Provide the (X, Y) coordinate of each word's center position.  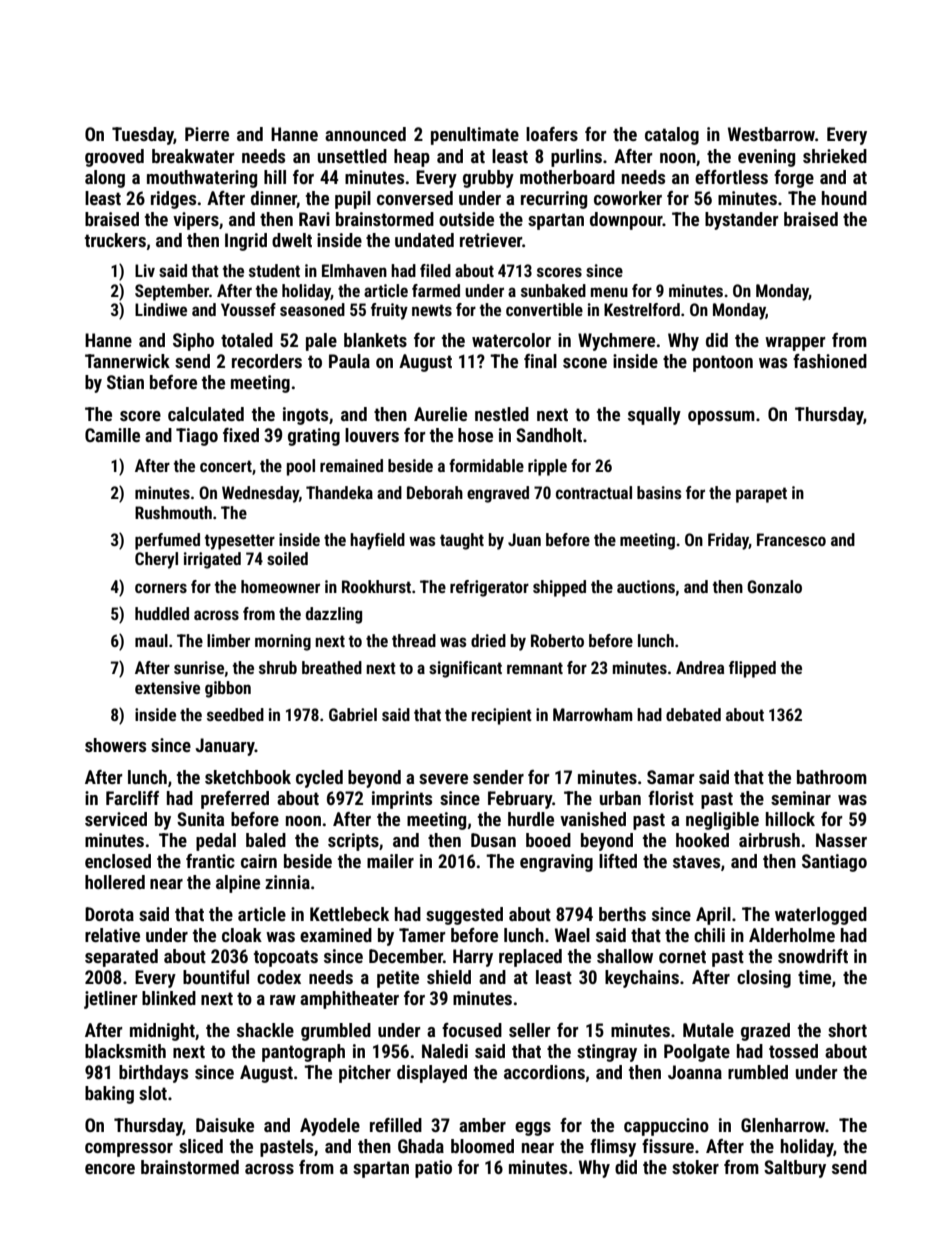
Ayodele (330, 1127)
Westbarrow (771, 134)
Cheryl (156, 560)
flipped (752, 669)
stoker (695, 1167)
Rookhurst (376, 586)
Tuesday (143, 136)
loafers (552, 134)
